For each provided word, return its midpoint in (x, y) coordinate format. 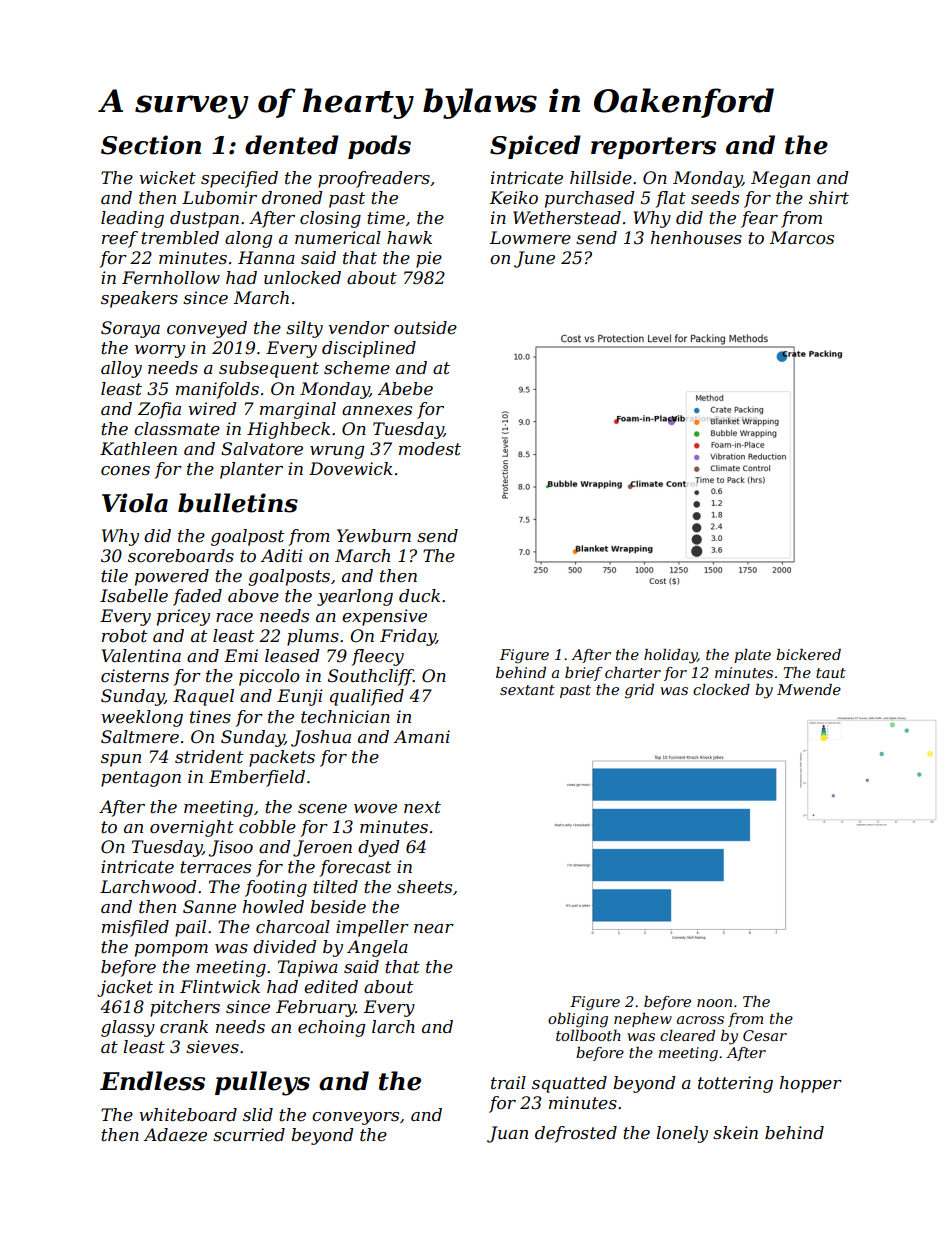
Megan (780, 179)
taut (831, 673)
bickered (808, 654)
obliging (578, 1020)
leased (292, 656)
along (248, 239)
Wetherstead (567, 218)
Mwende (809, 689)
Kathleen (138, 449)
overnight (192, 828)
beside (338, 907)
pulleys (262, 1083)
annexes (377, 411)
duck (419, 595)
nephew (643, 1020)
